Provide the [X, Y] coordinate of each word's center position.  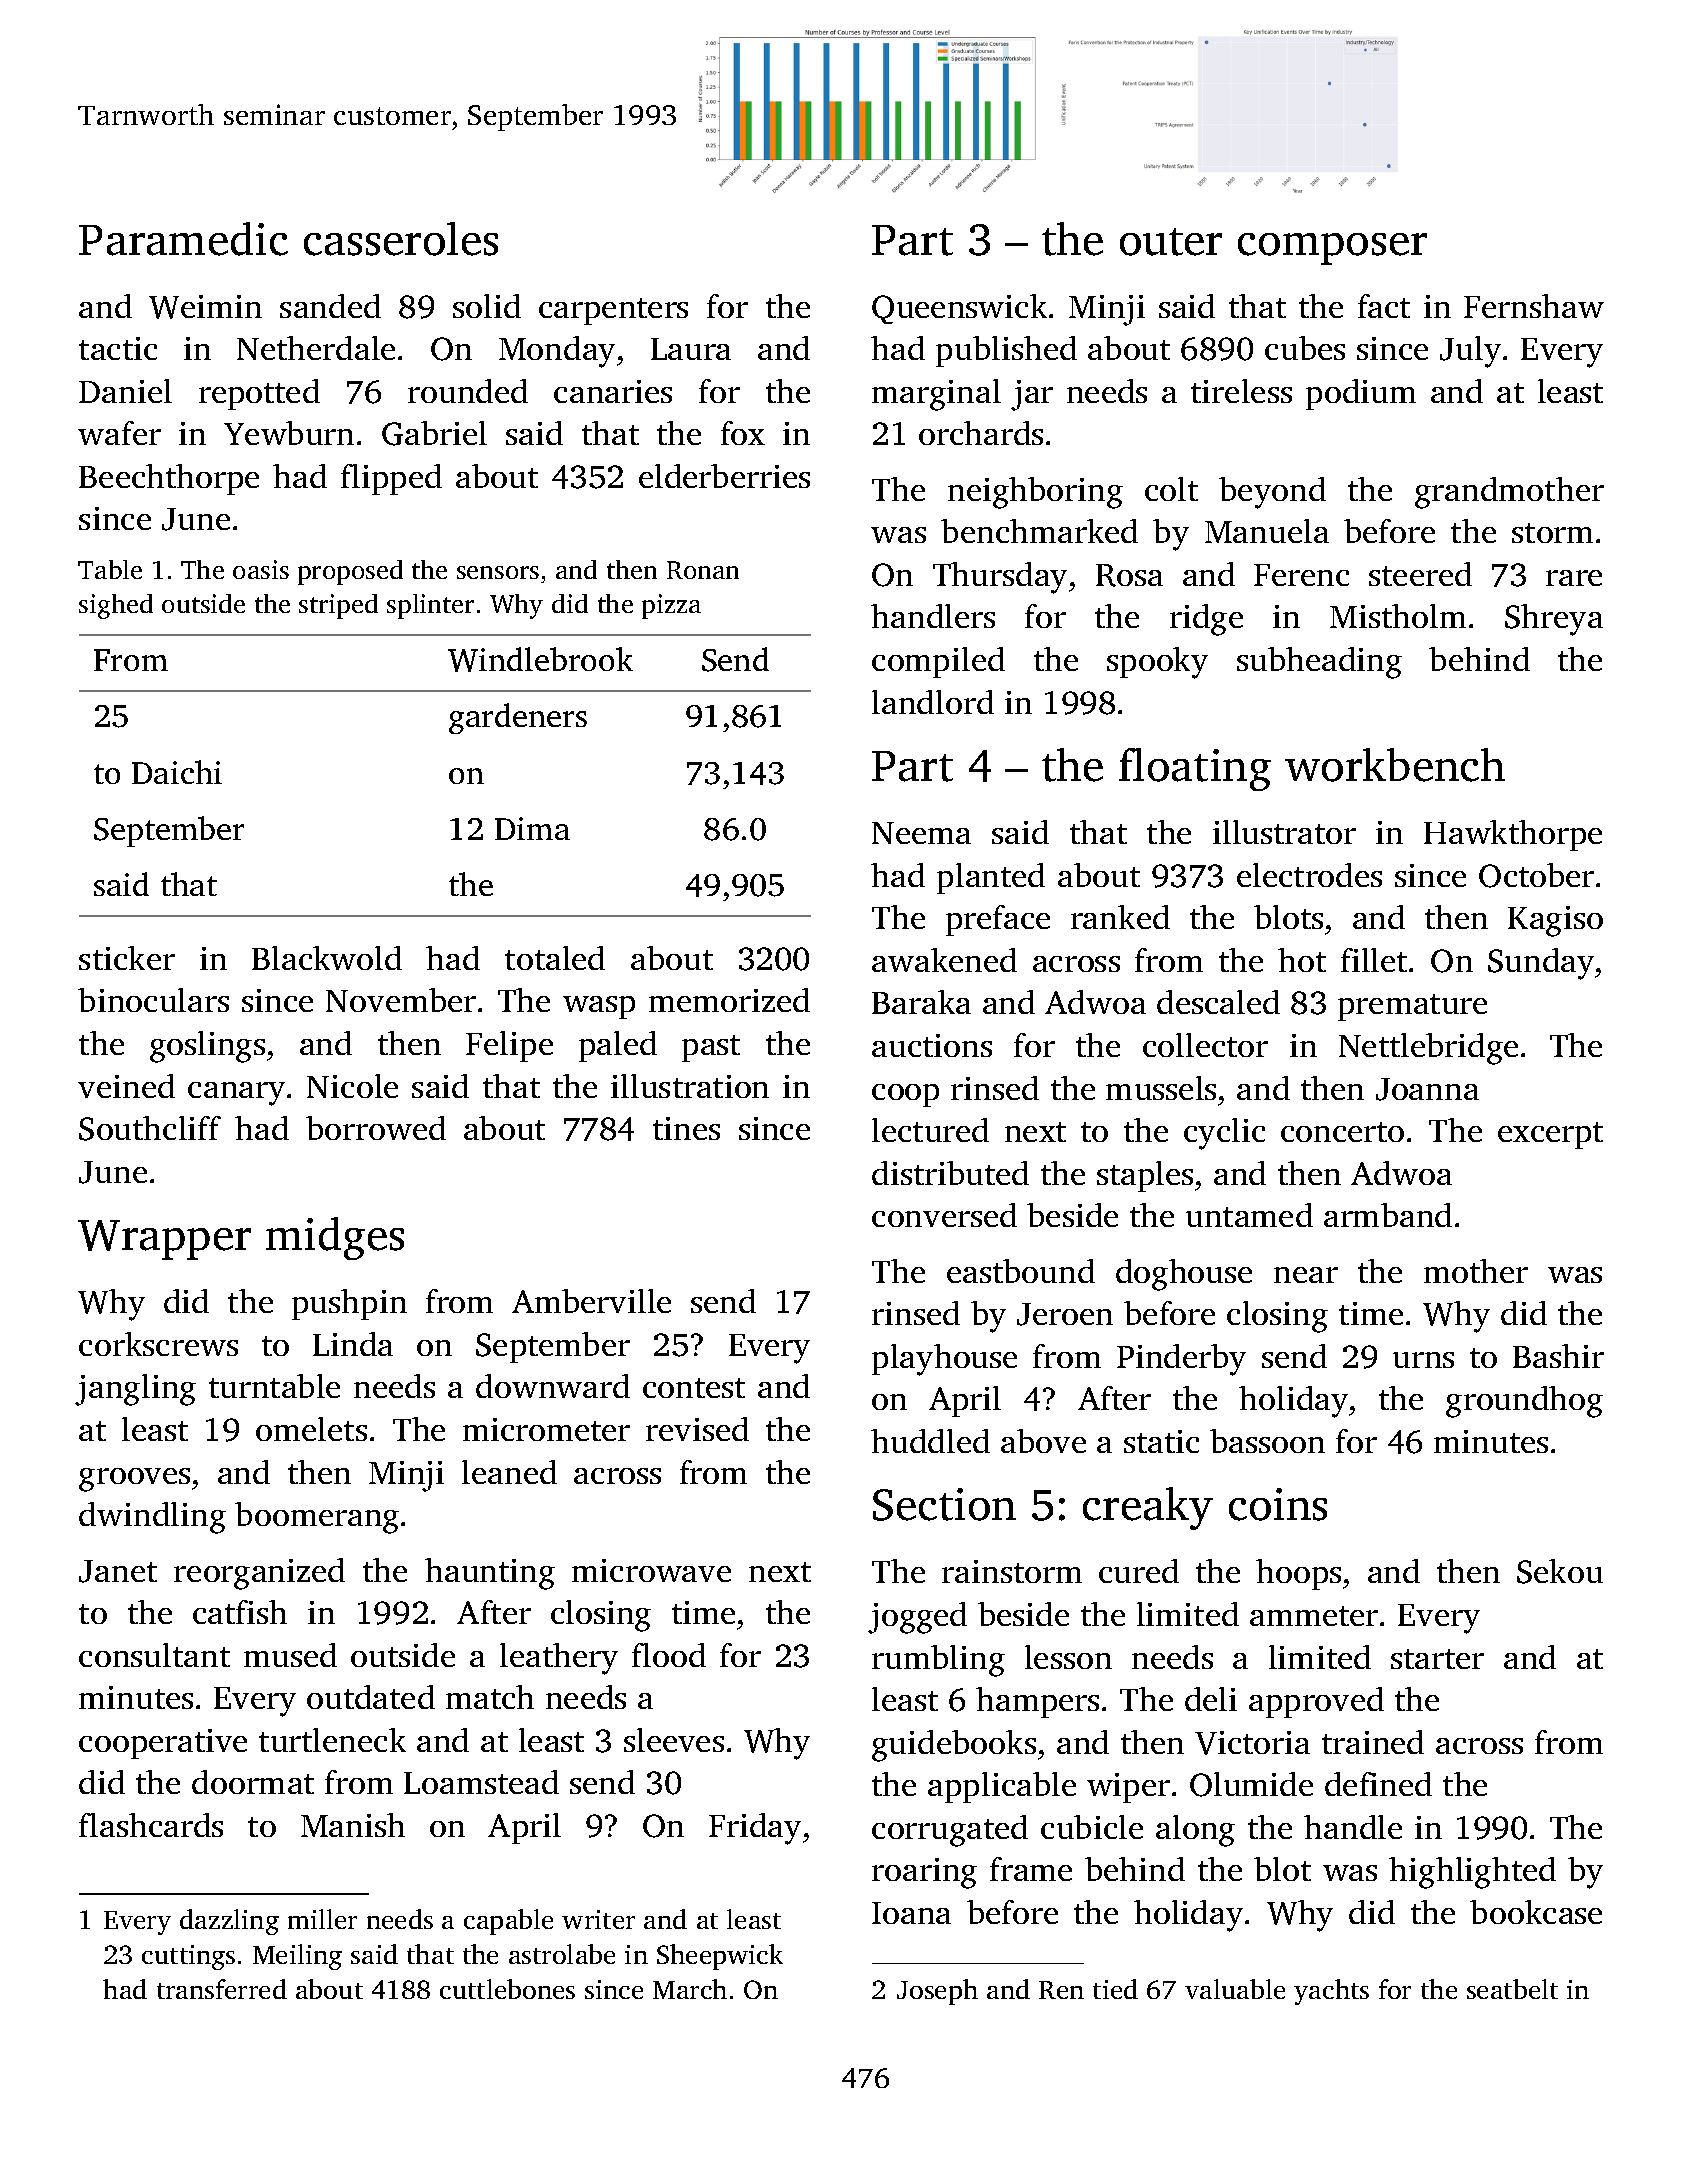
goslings [207, 1047]
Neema [921, 833]
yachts [1331, 1992]
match [490, 1697]
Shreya [1554, 620]
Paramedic [183, 239]
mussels [1161, 1088]
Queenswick [959, 309]
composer [1332, 249]
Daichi [177, 772]
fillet [1374, 960]
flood [669, 1655]
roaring [924, 1873]
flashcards [151, 1825]
